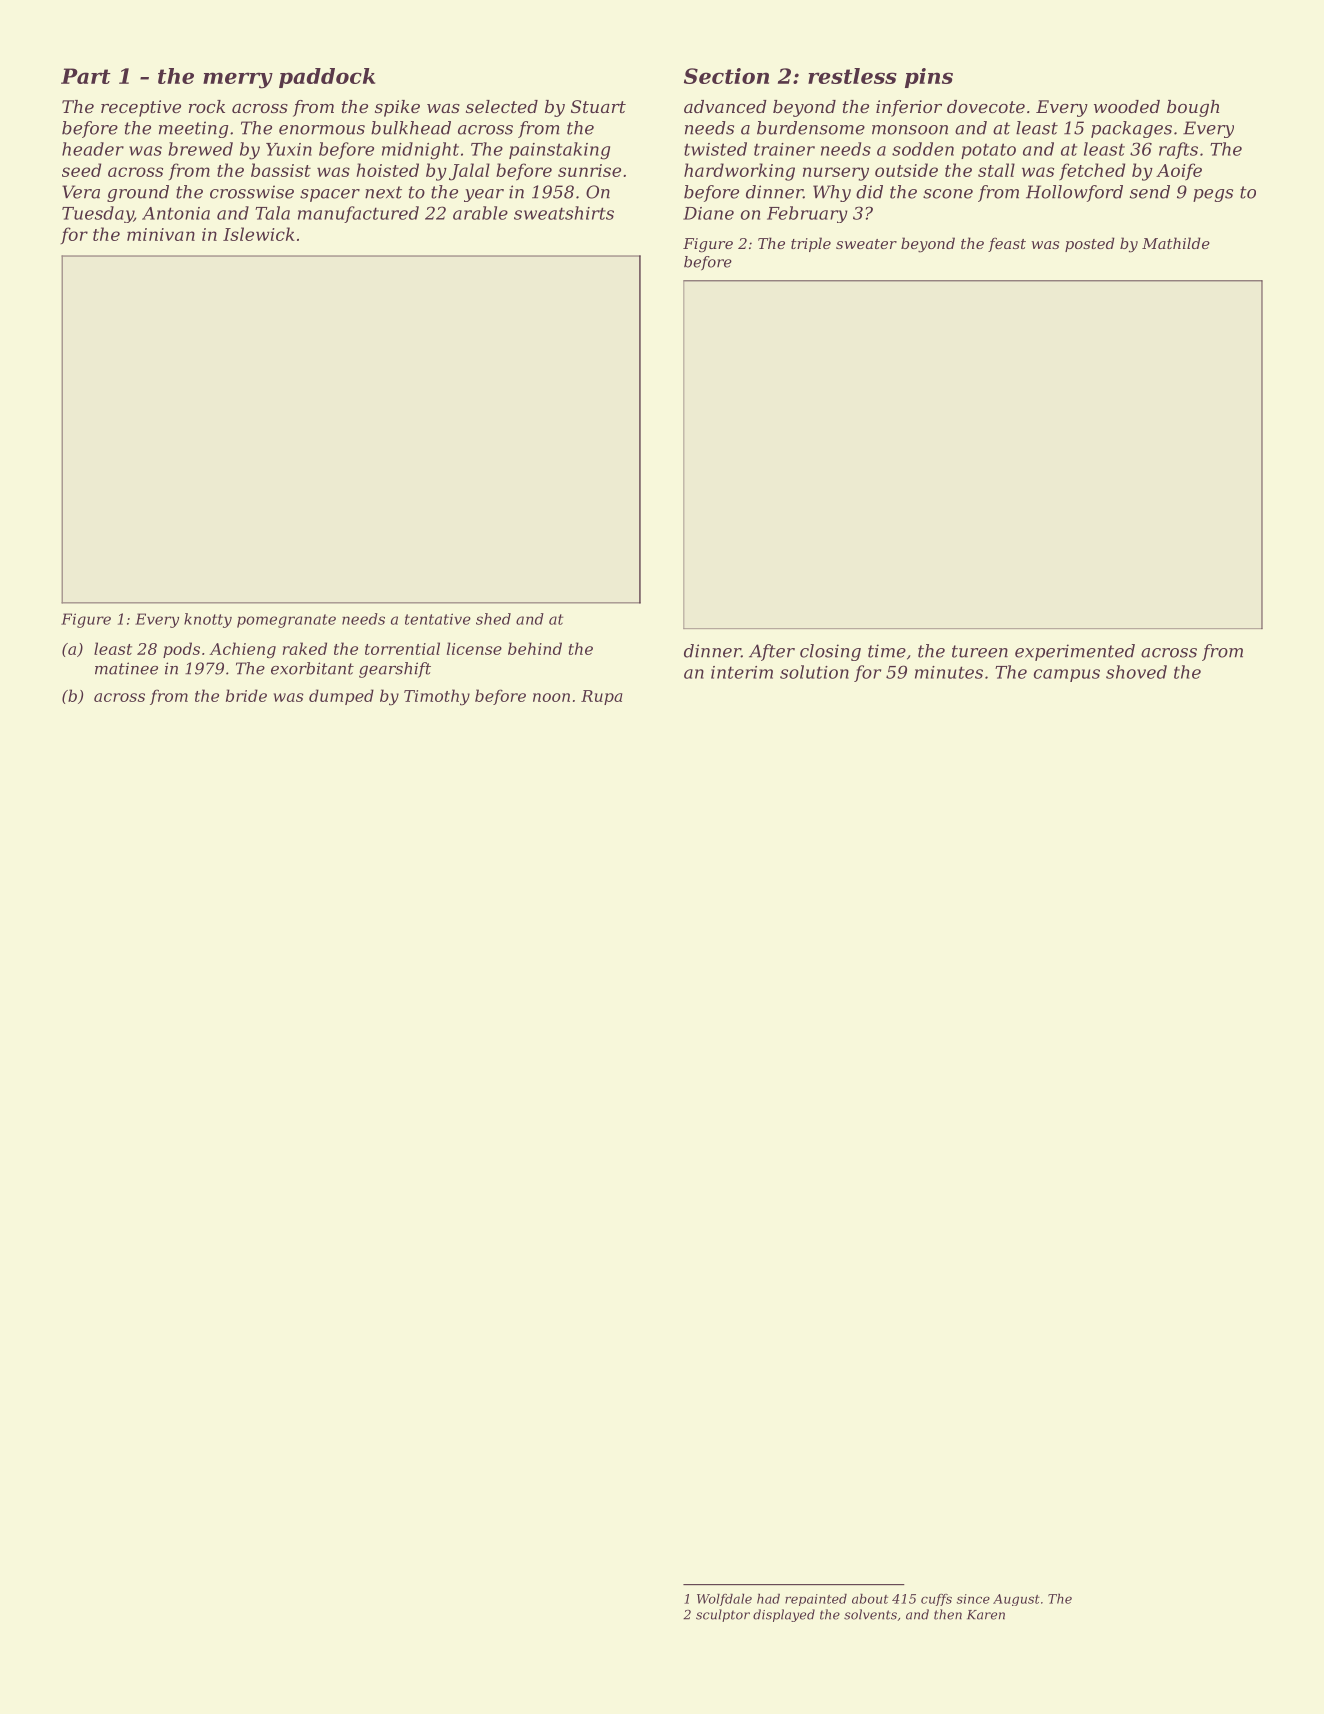  Describe the element at coordinates (1136, 672) in the screenshot. I see `shoved` at that location.
